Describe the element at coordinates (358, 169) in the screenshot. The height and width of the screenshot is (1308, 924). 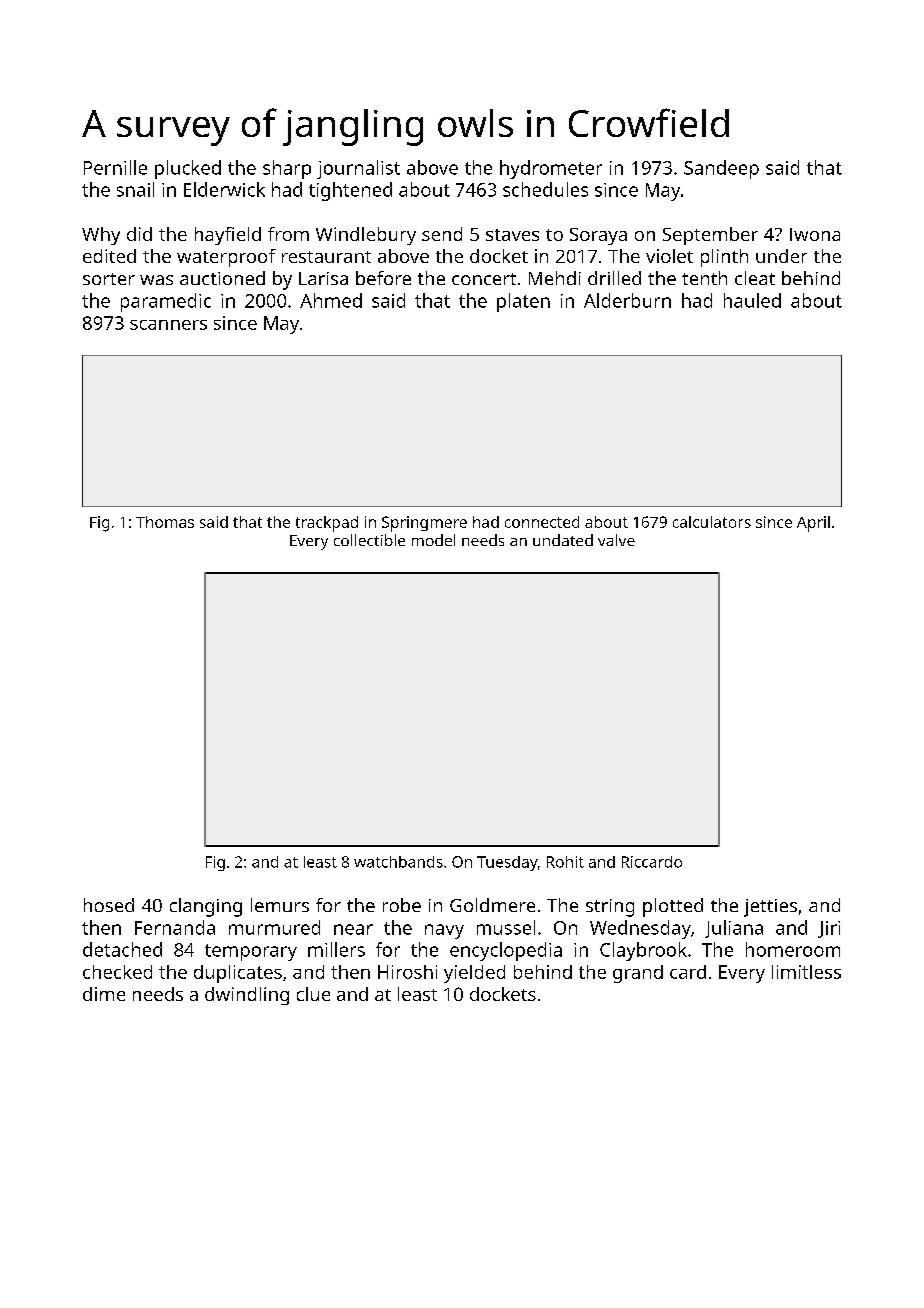
I see `journalist` at that location.
